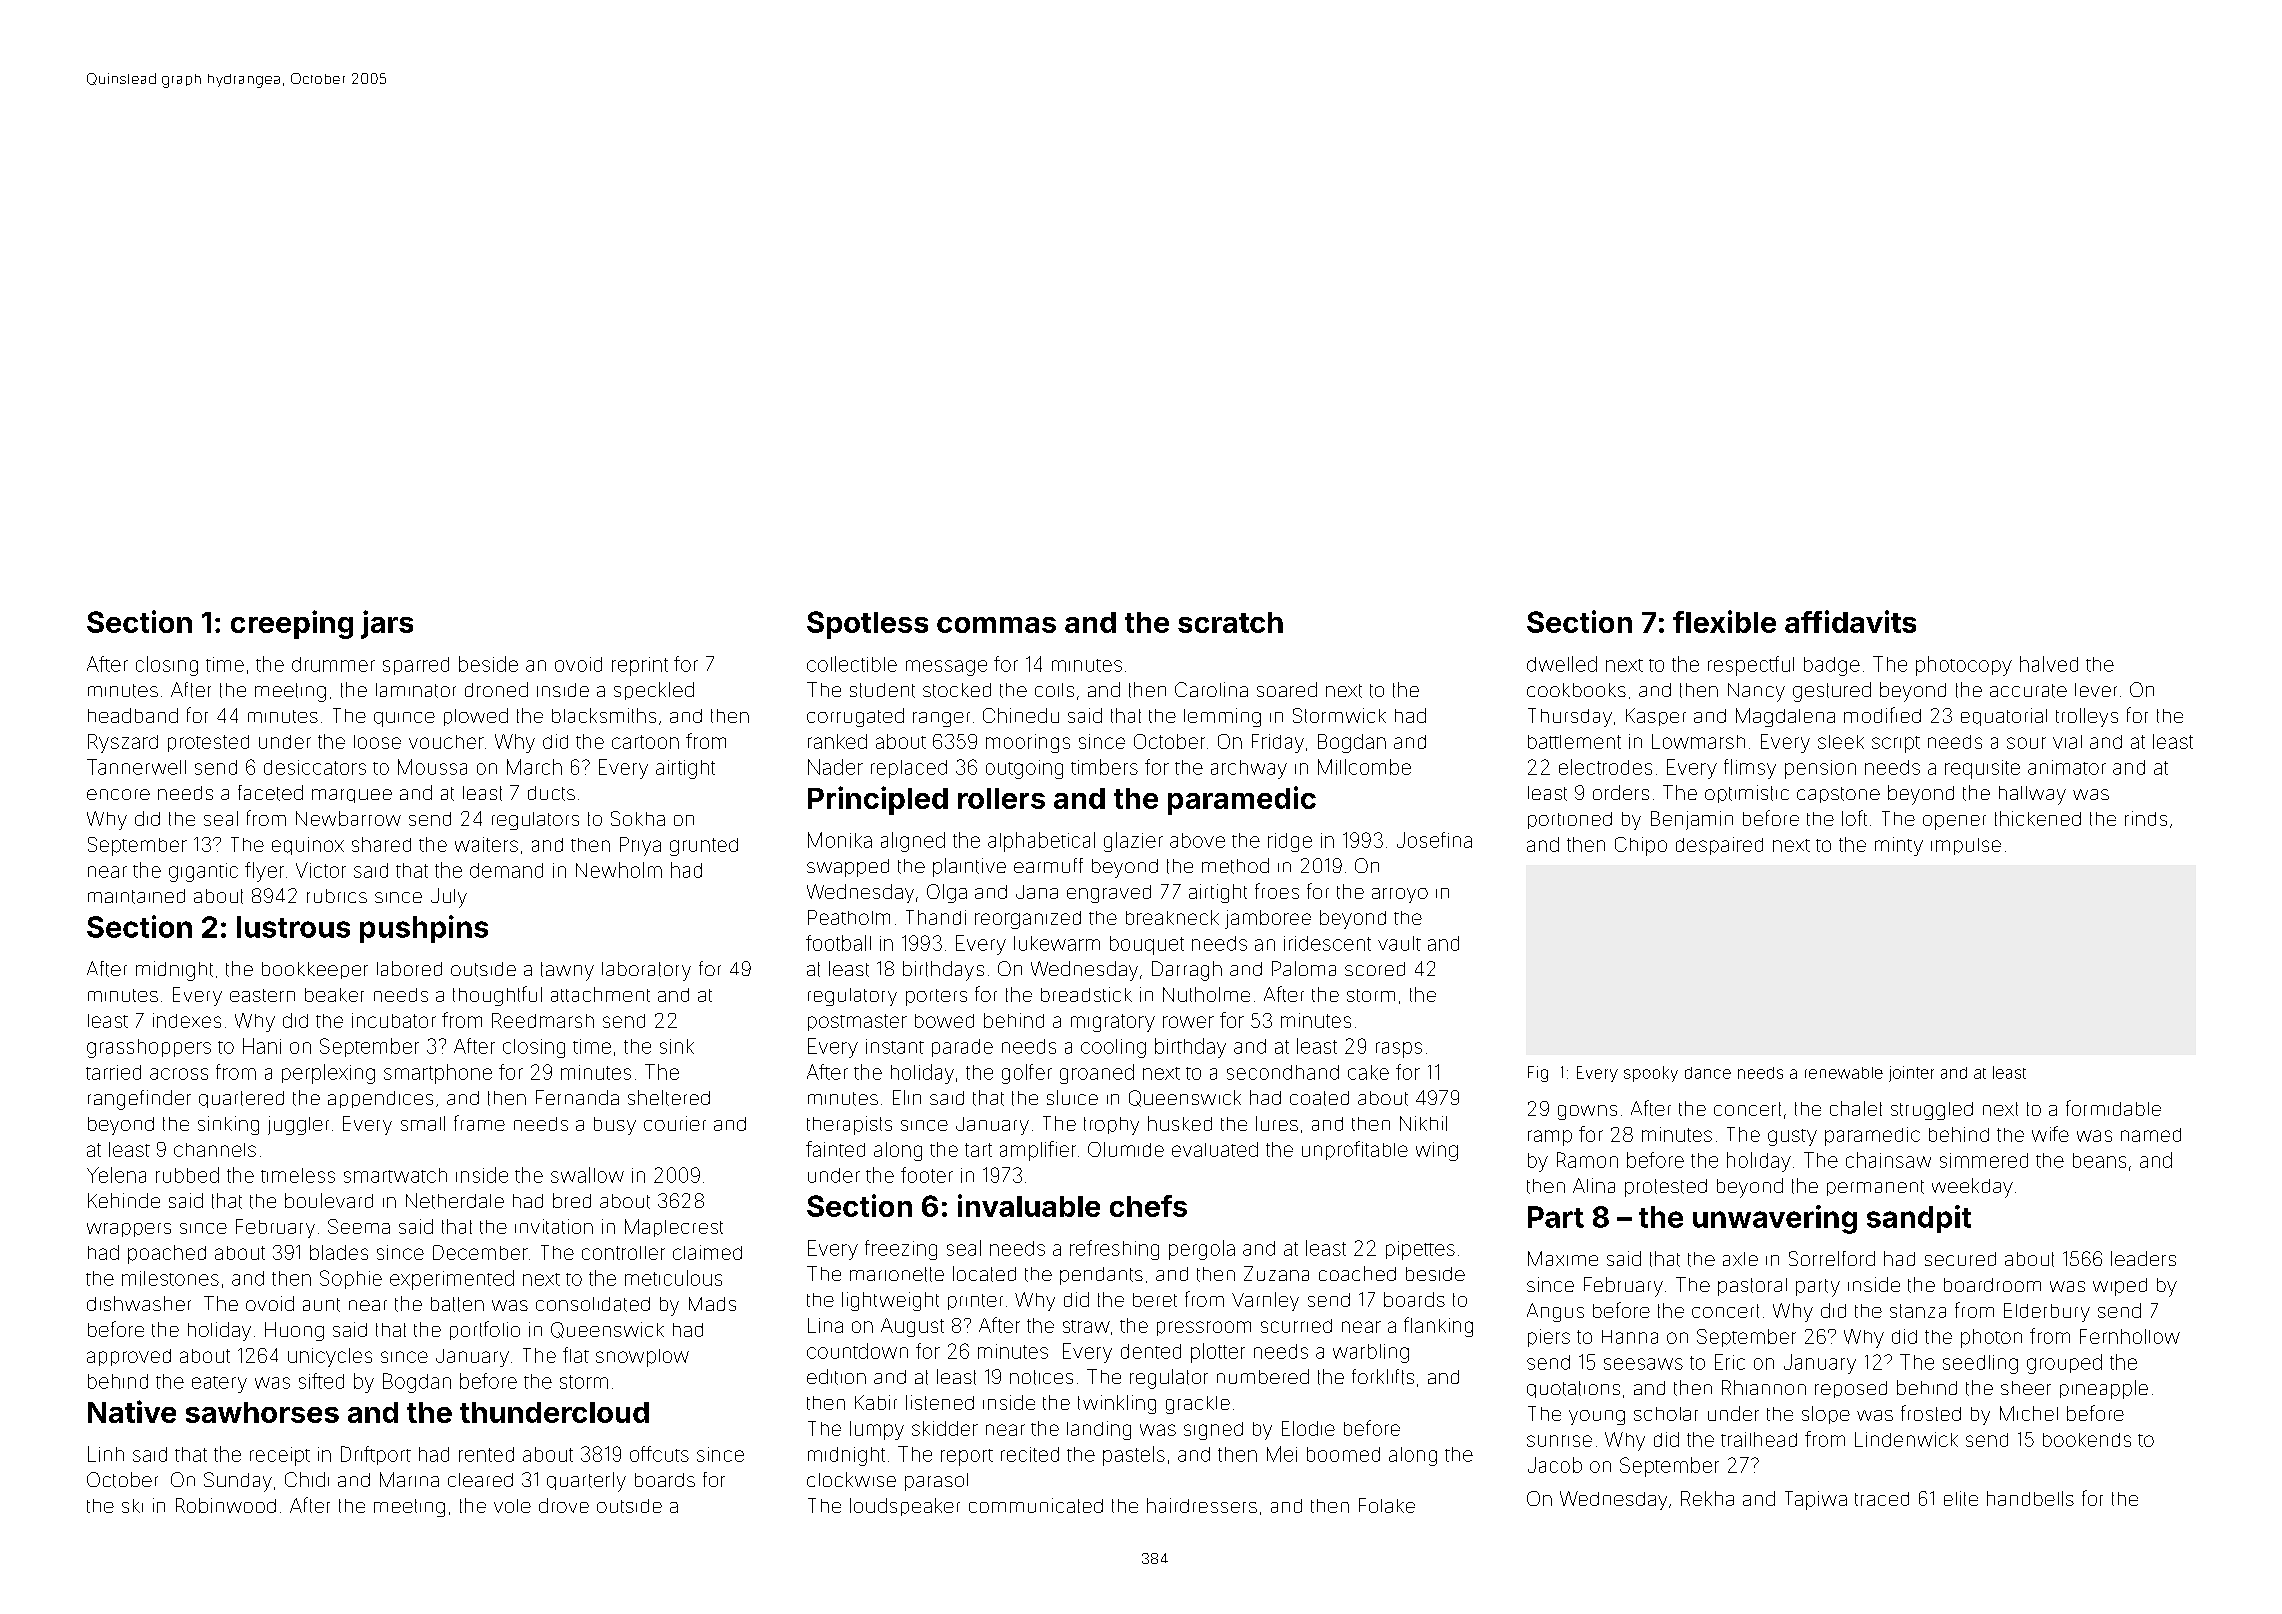 The width and height of the screenshot is (2282, 1614). What do you see at coordinates (1850, 621) in the screenshot?
I see `affidavits` at bounding box center [1850, 621].
